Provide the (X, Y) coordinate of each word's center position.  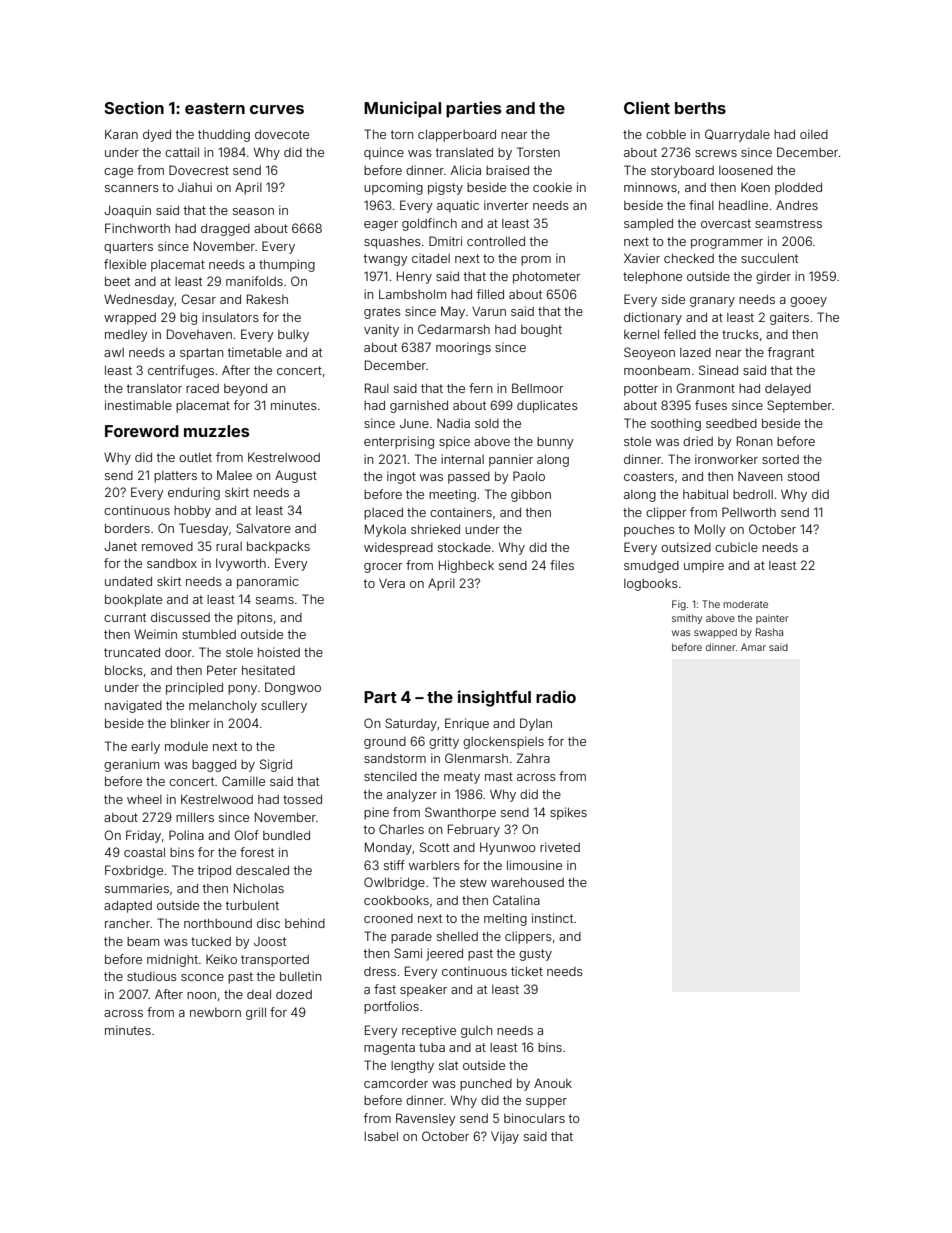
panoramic (268, 582)
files (562, 565)
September (799, 406)
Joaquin (127, 211)
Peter (222, 670)
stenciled (390, 776)
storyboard (682, 171)
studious (152, 976)
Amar (753, 647)
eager (381, 226)
